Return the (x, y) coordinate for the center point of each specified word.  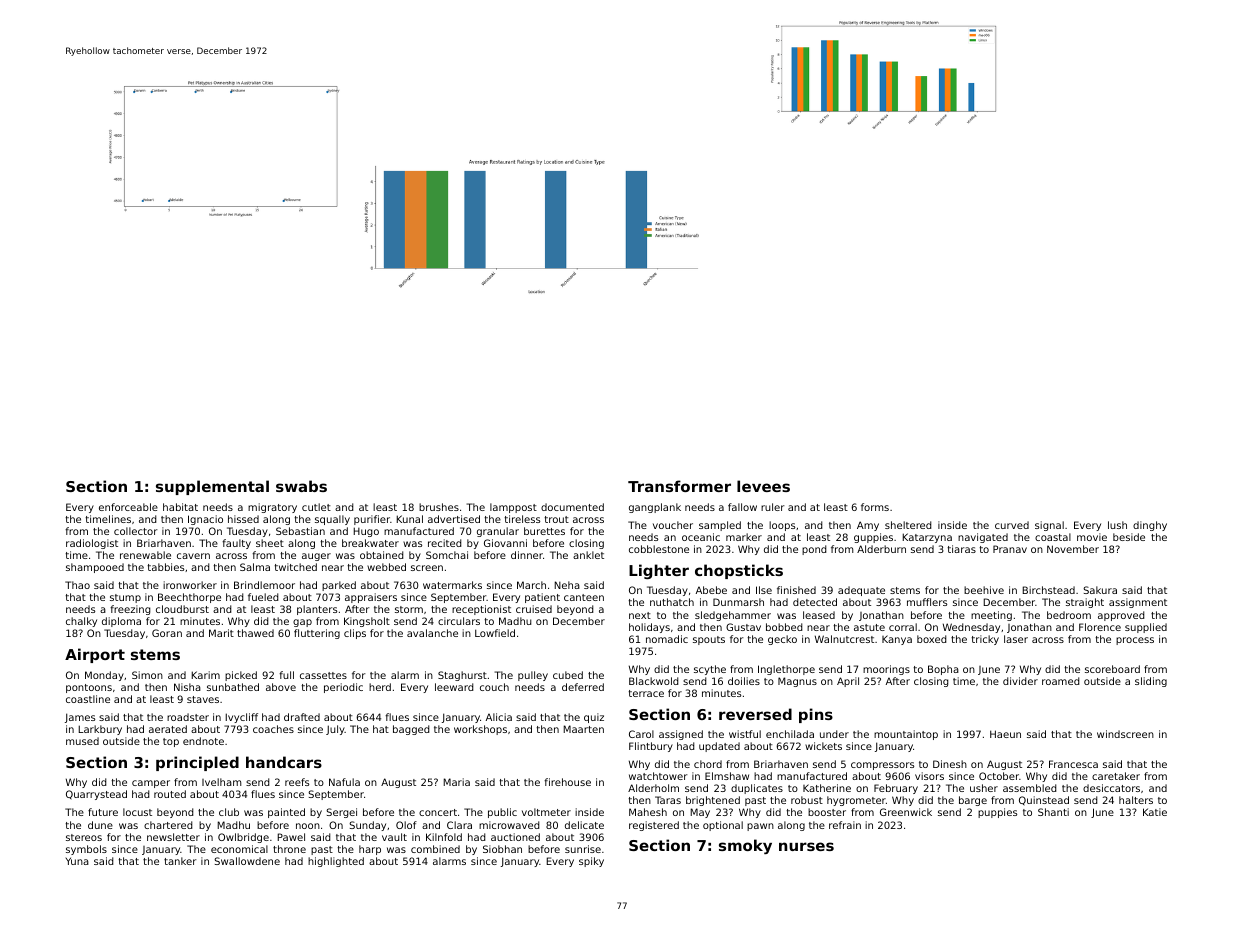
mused (82, 741)
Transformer (679, 486)
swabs (301, 486)
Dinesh (950, 764)
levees (763, 486)
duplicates (757, 789)
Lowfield (495, 633)
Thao (77, 585)
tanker (180, 861)
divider (1020, 681)
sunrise (583, 849)
